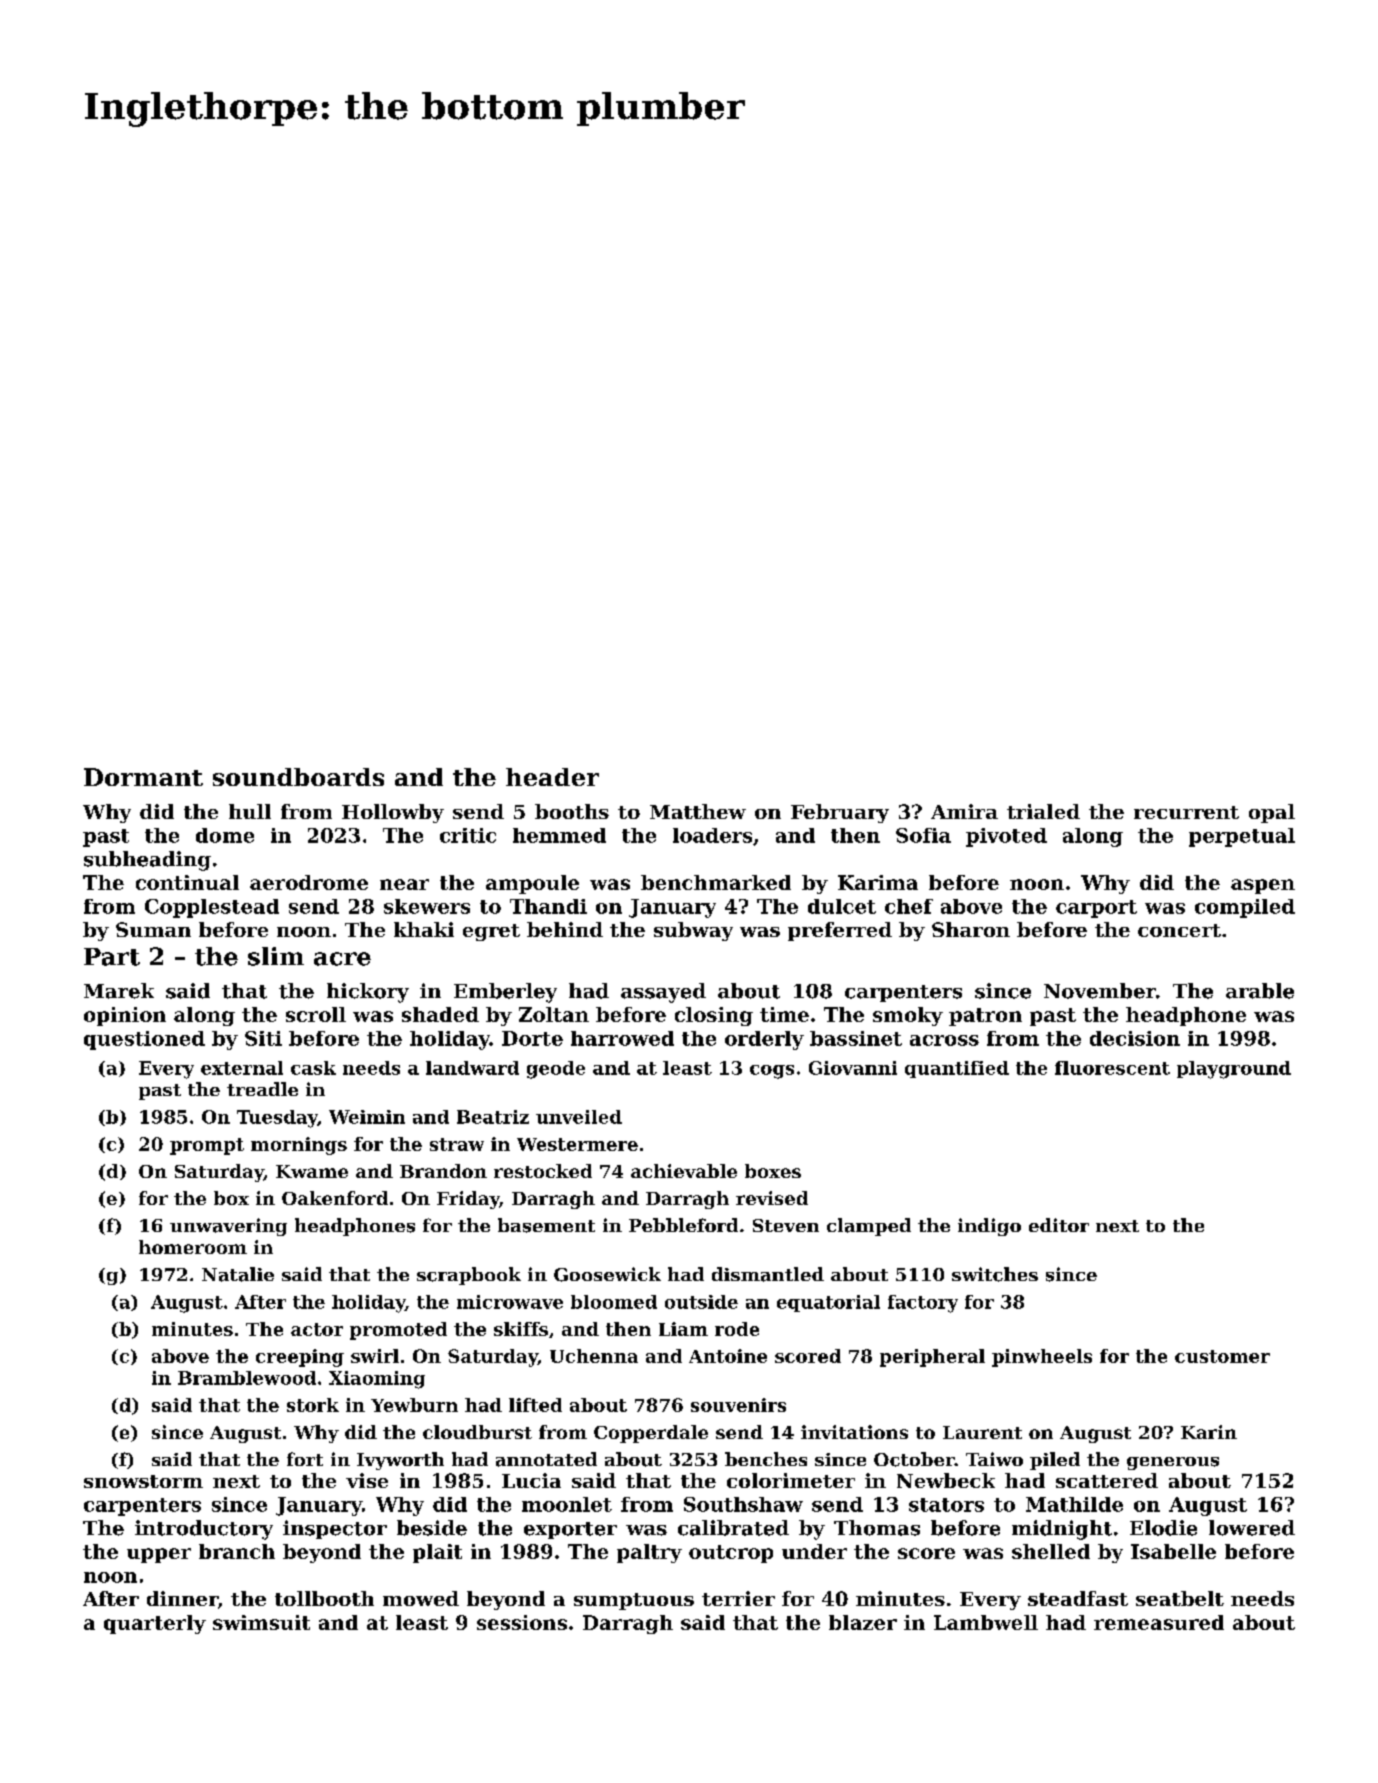  I want to click on Antoine, so click(728, 1356).
